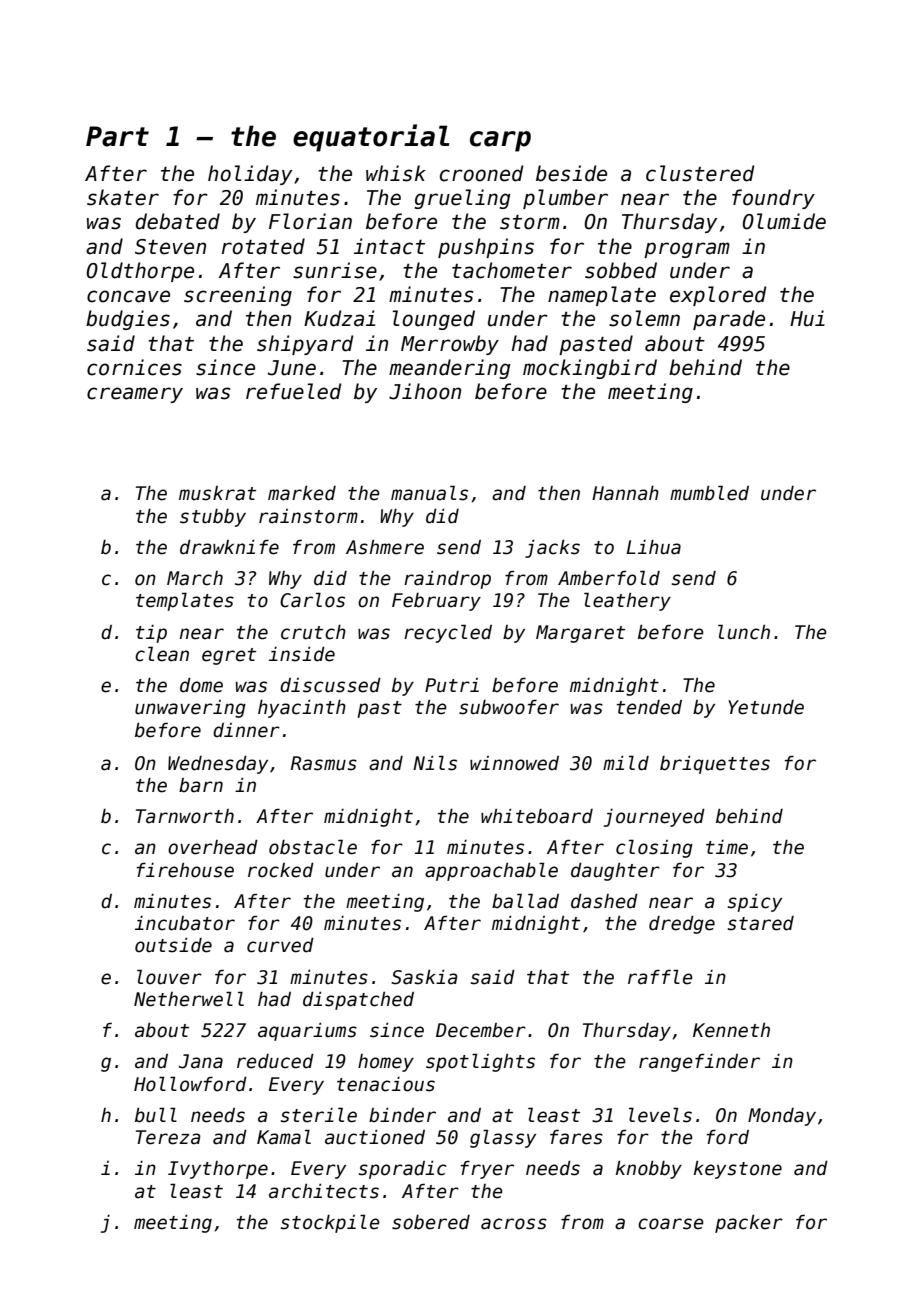 Image resolution: width=924 pixels, height=1308 pixels. Describe the element at coordinates (140, 272) in the image. I see `Oldthorpe` at that location.
